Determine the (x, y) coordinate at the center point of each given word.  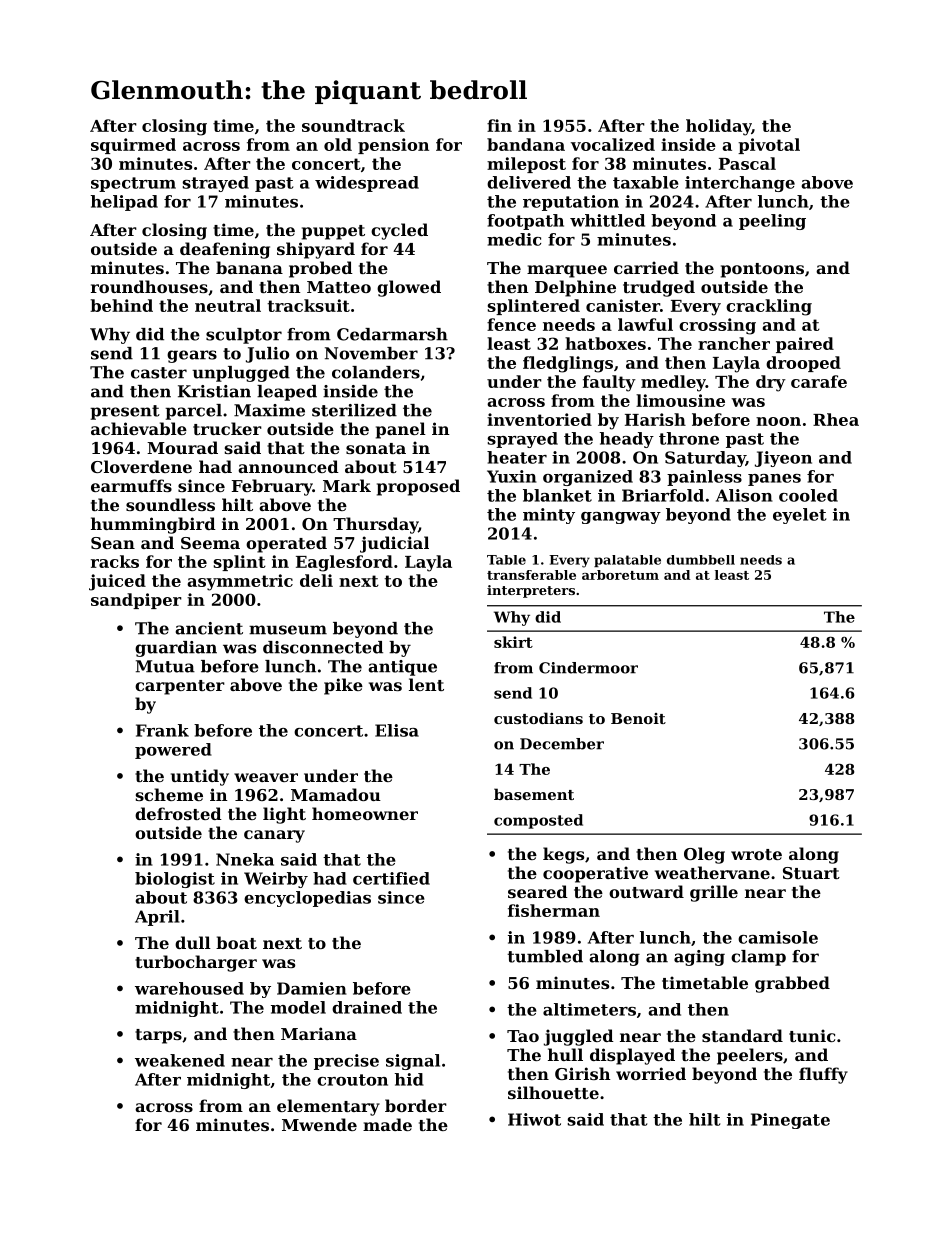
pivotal (769, 146)
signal (413, 1062)
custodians (538, 718)
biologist (175, 880)
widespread (367, 184)
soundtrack (353, 125)
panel (401, 430)
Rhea (836, 419)
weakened (180, 1060)
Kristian (214, 391)
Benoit (638, 718)
